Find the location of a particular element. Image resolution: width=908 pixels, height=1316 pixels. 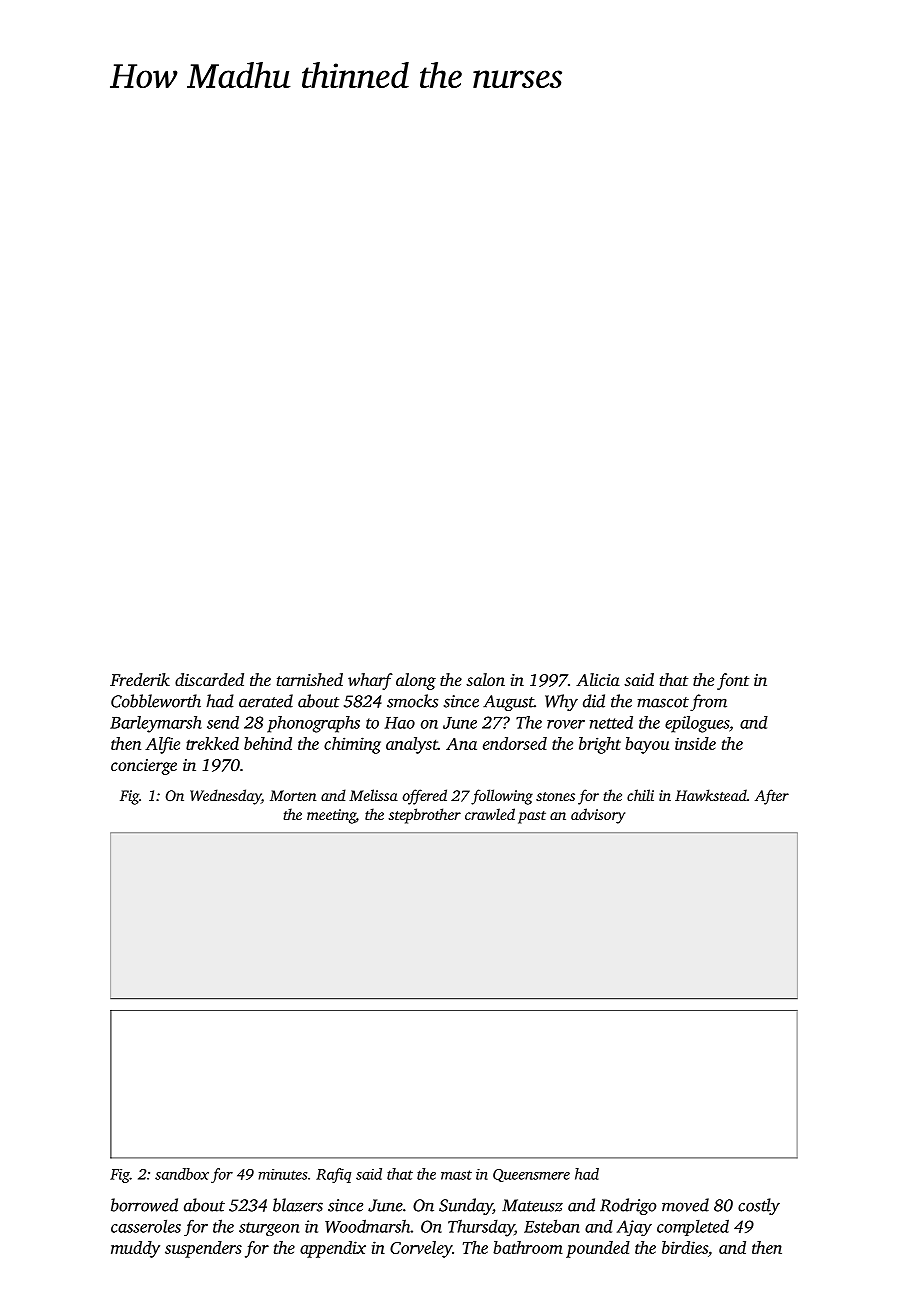

meeting is located at coordinates (331, 816).
